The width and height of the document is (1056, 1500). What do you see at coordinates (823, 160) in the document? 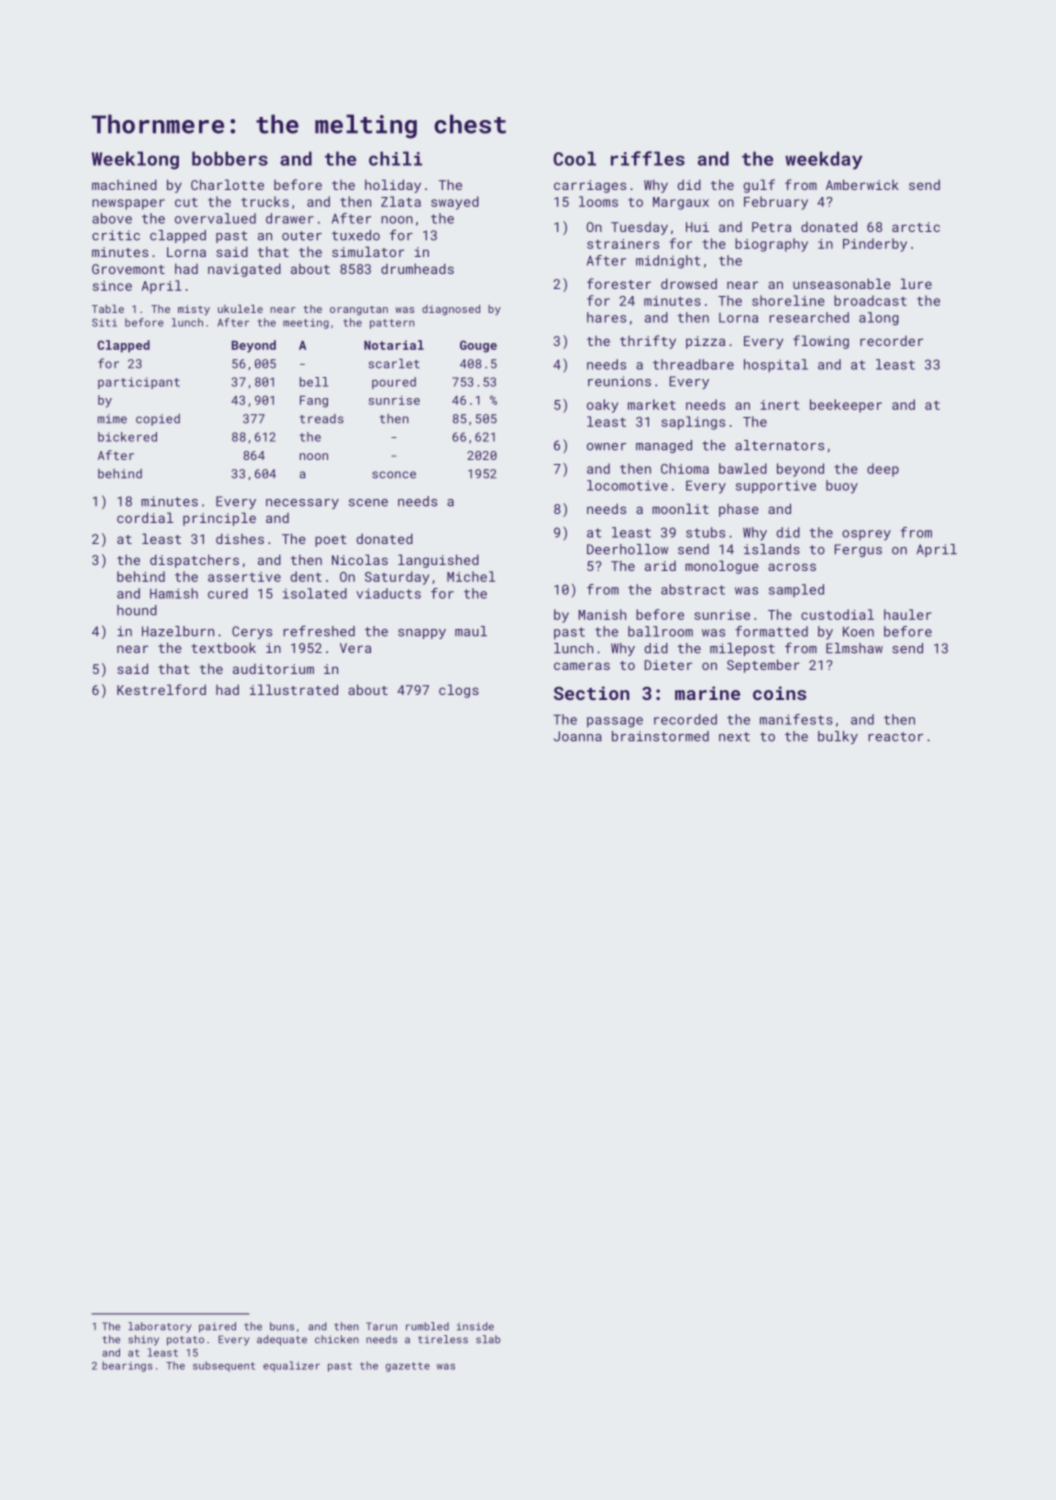
I see `weekday` at bounding box center [823, 160].
